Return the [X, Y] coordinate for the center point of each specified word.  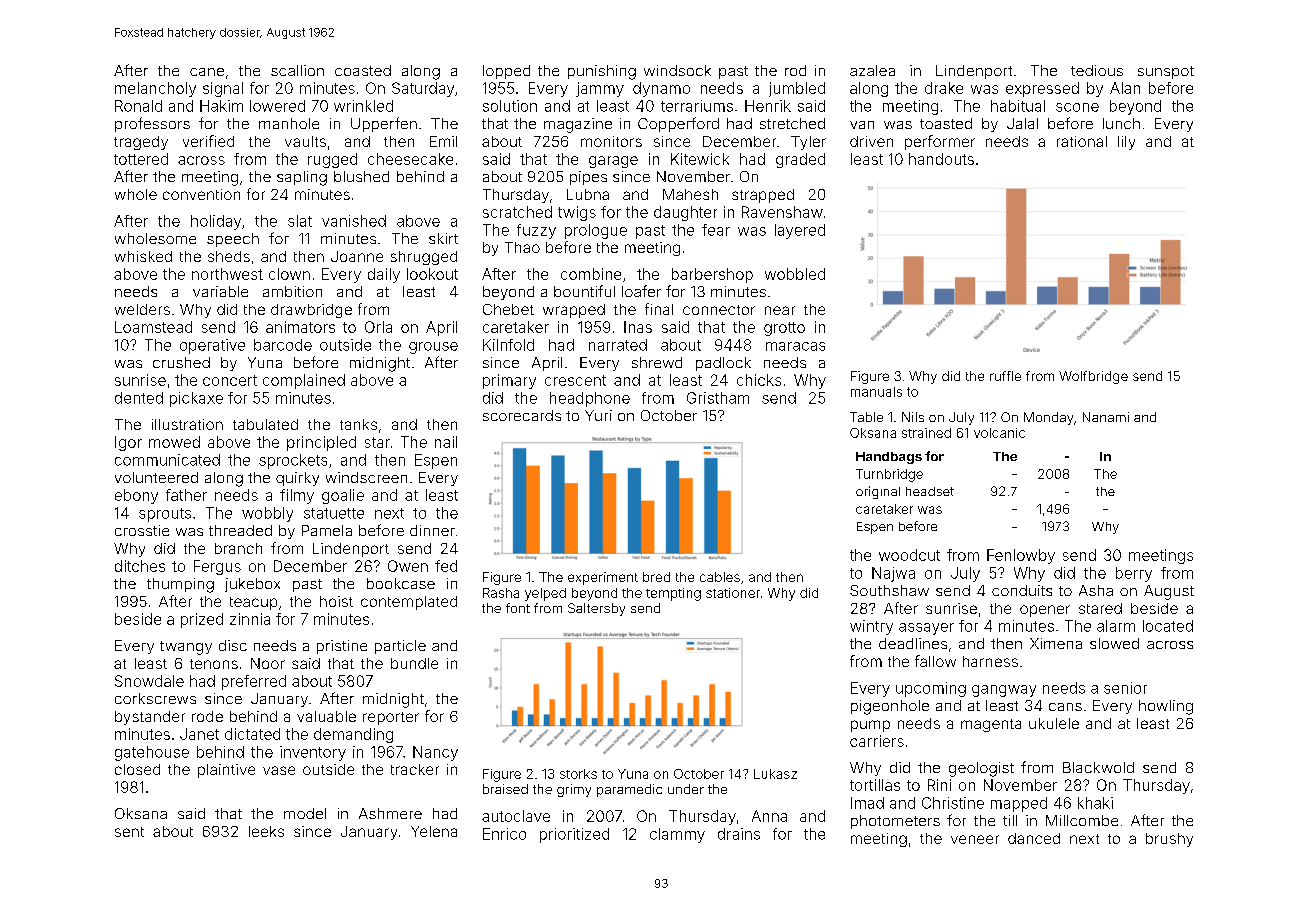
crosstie [142, 530]
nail [446, 442]
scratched [517, 212]
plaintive [226, 771]
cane [207, 72]
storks [578, 774]
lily [1126, 143]
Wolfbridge [1093, 377]
